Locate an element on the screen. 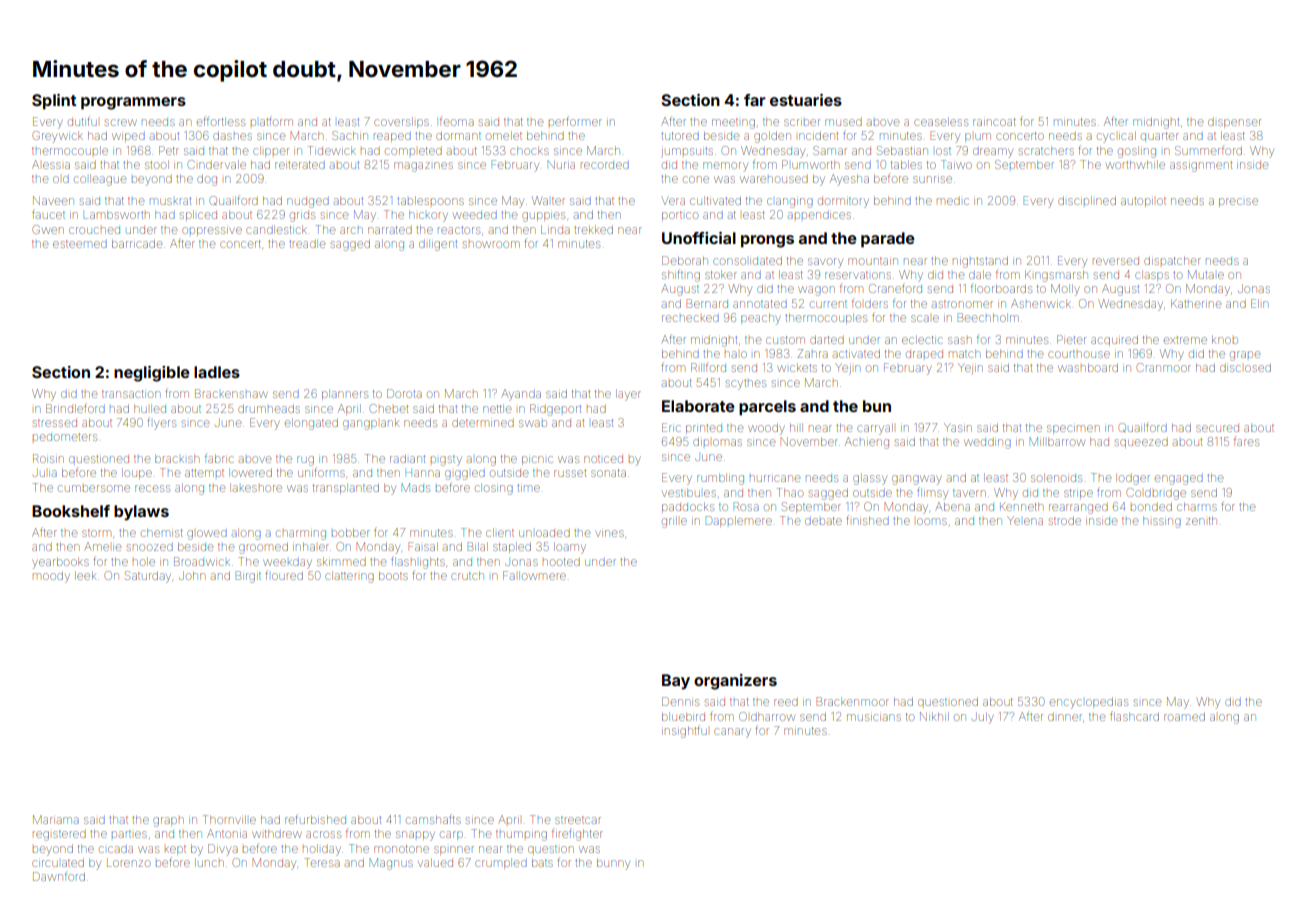 The height and width of the screenshot is (924, 1308). Mutale is located at coordinates (1206, 274).
